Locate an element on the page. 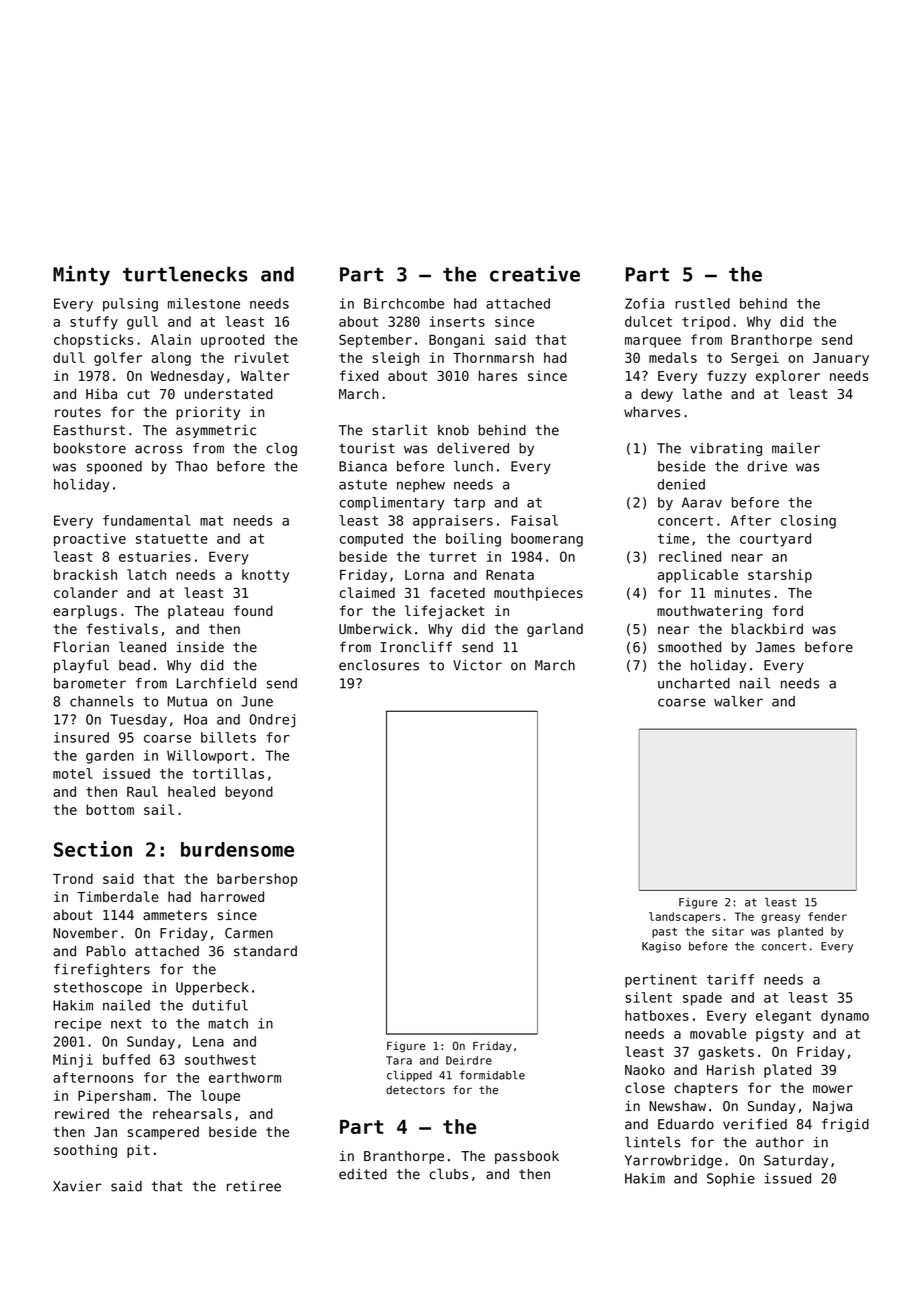  Zofia is located at coordinates (644, 303).
